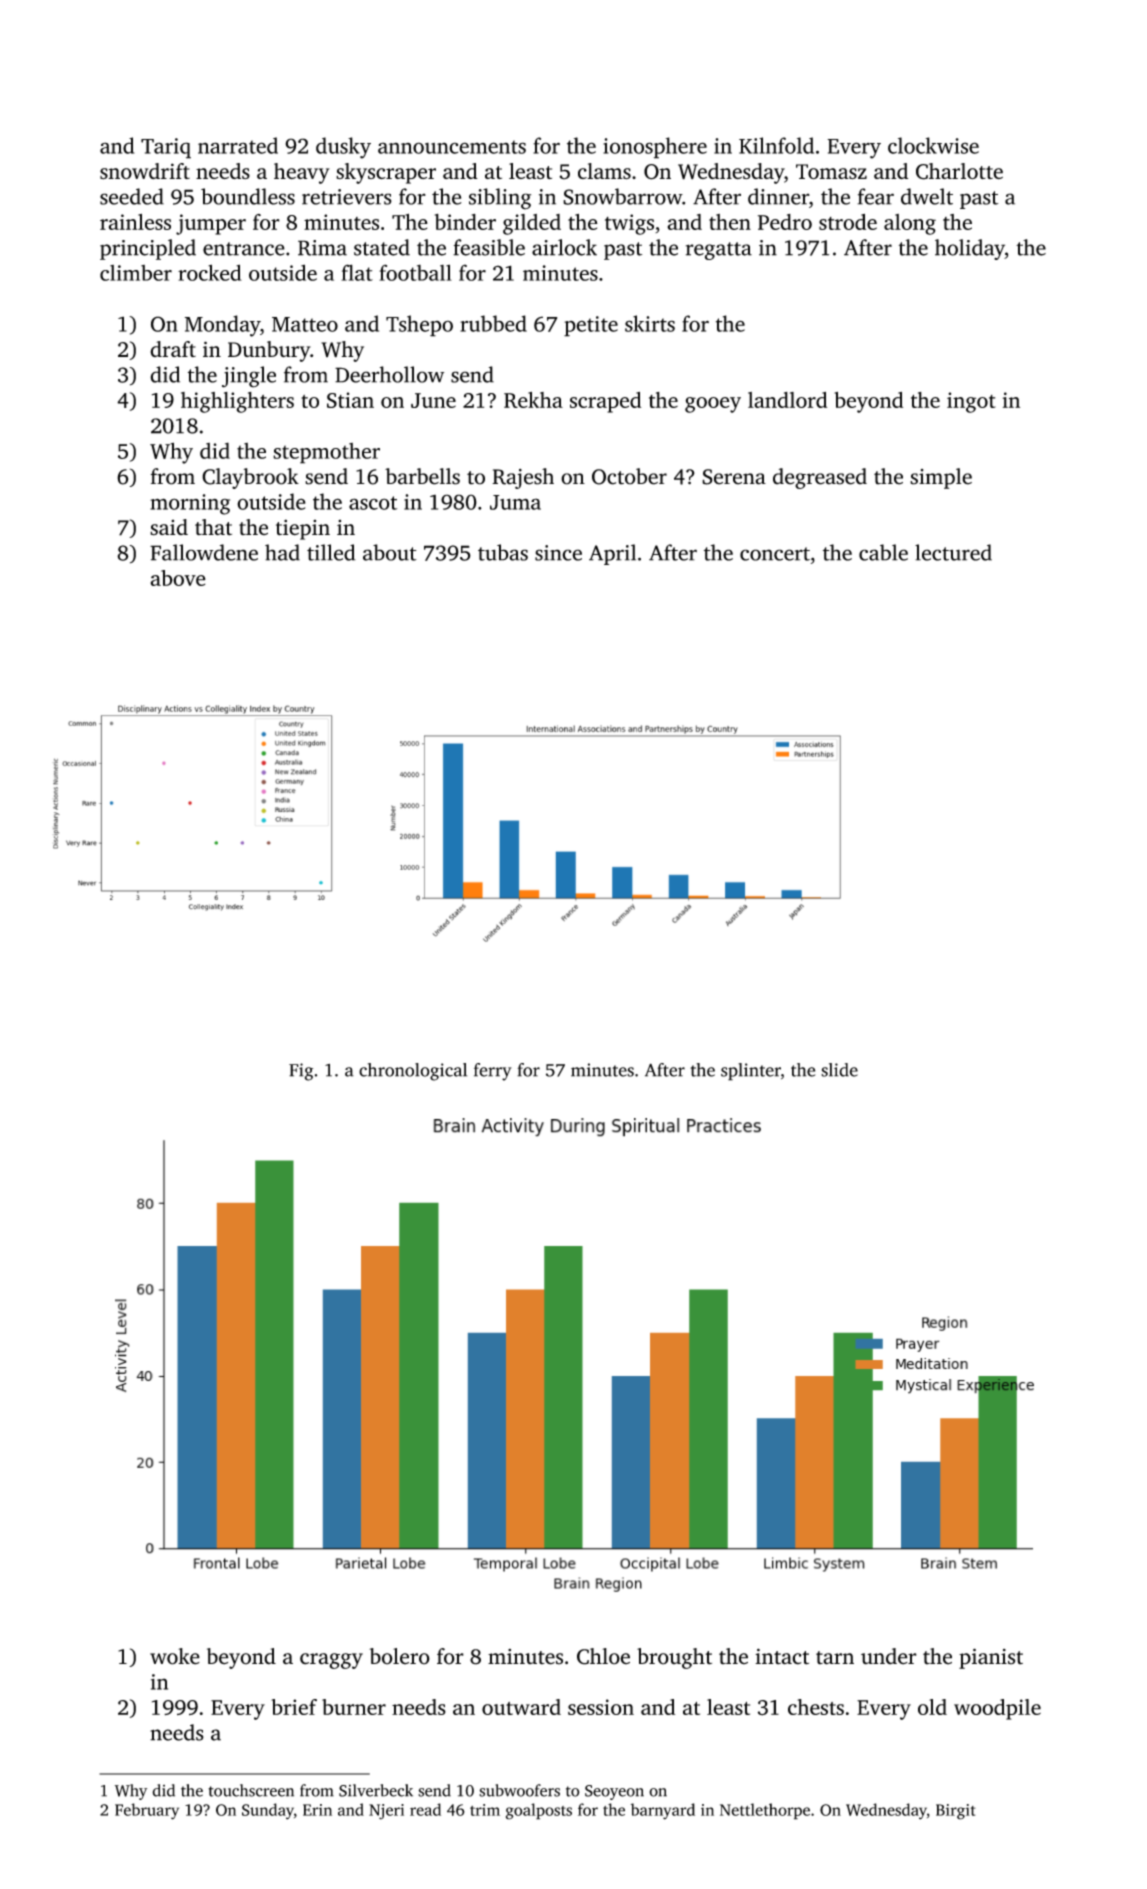 This screenshot has width=1147, height=1889. I want to click on above, so click(178, 578).
